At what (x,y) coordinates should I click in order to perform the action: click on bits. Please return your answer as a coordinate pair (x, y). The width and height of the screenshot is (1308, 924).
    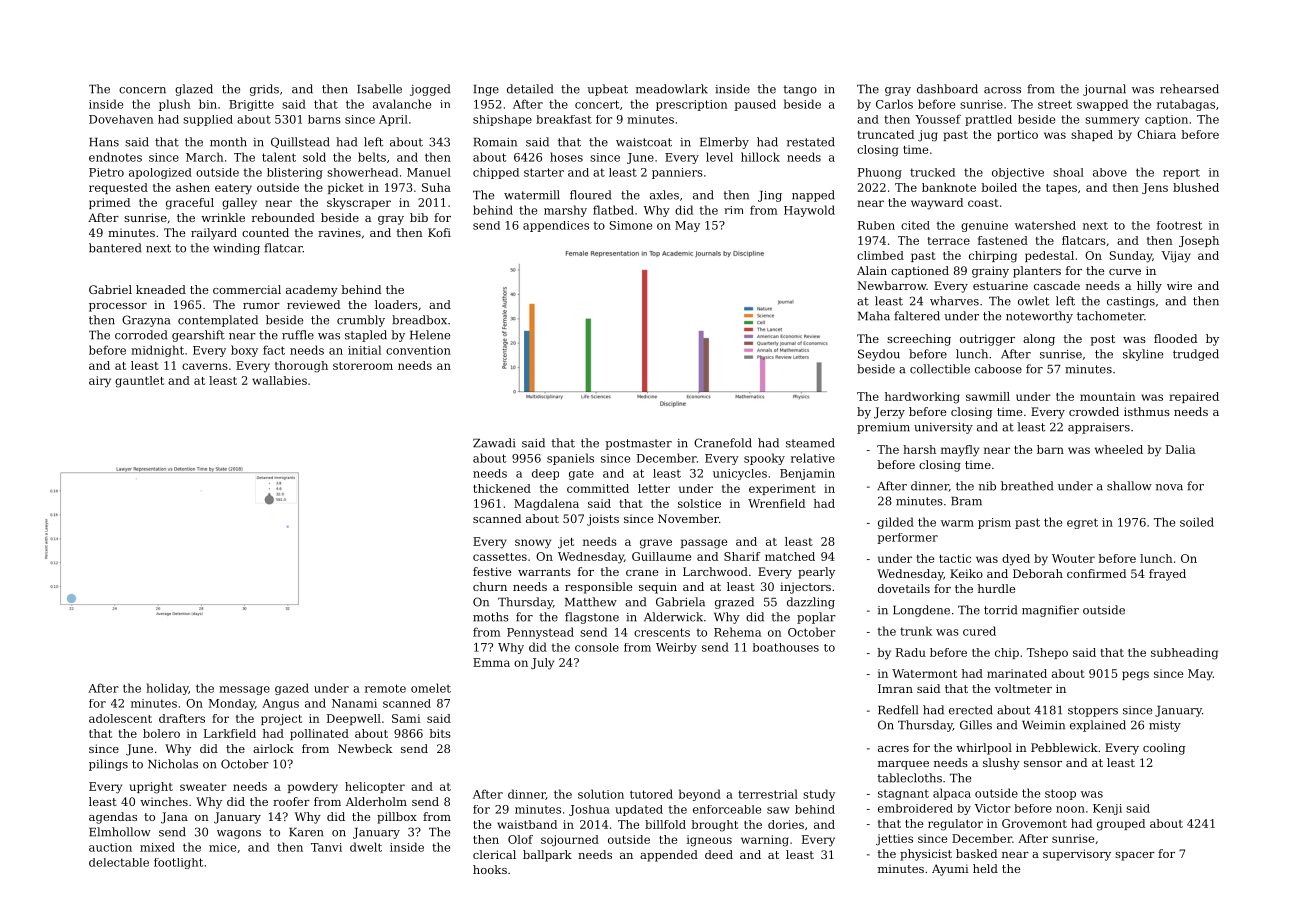
    Looking at the image, I should click on (440, 733).
